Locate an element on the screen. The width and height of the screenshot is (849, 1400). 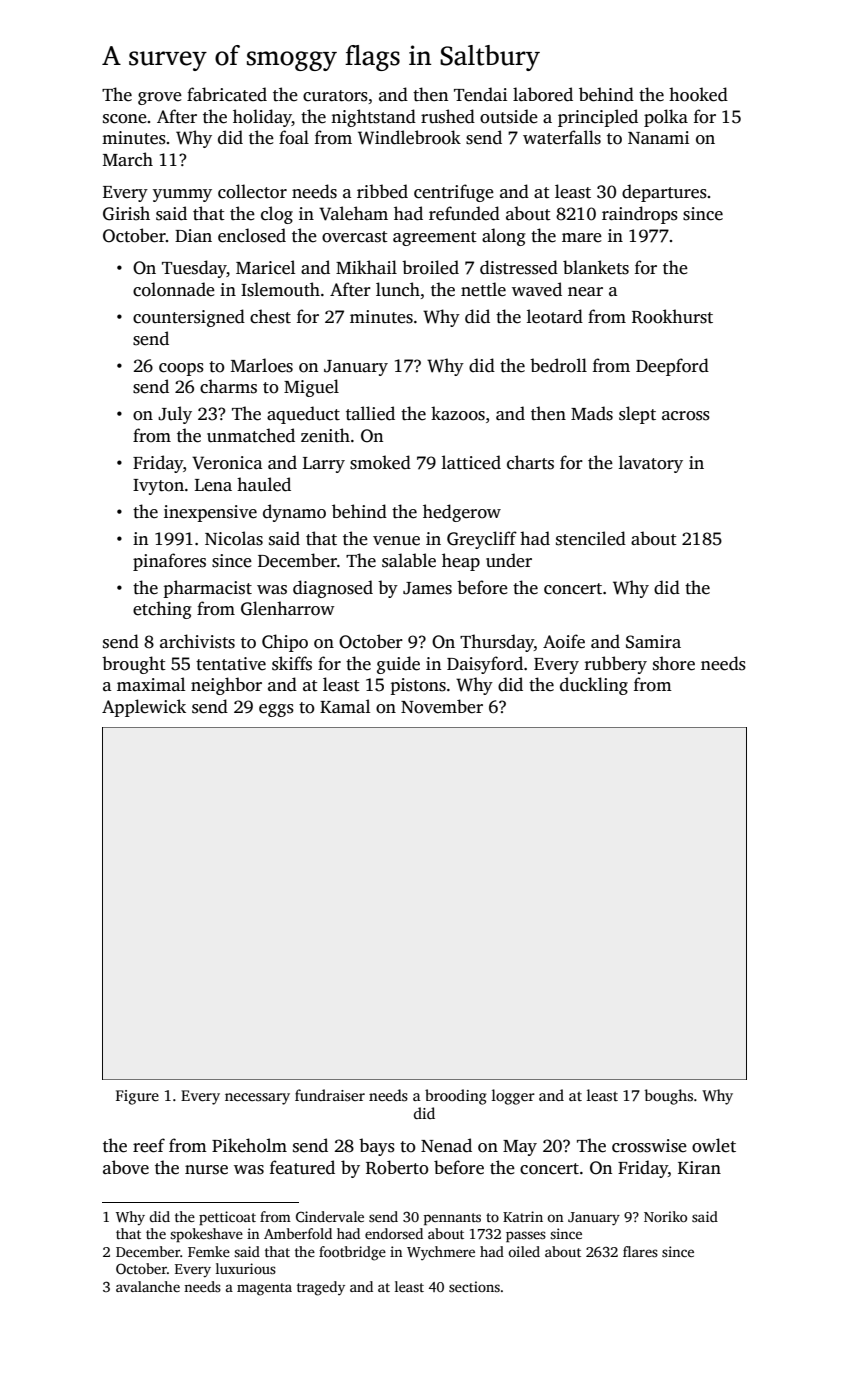
shore is located at coordinates (674, 663).
